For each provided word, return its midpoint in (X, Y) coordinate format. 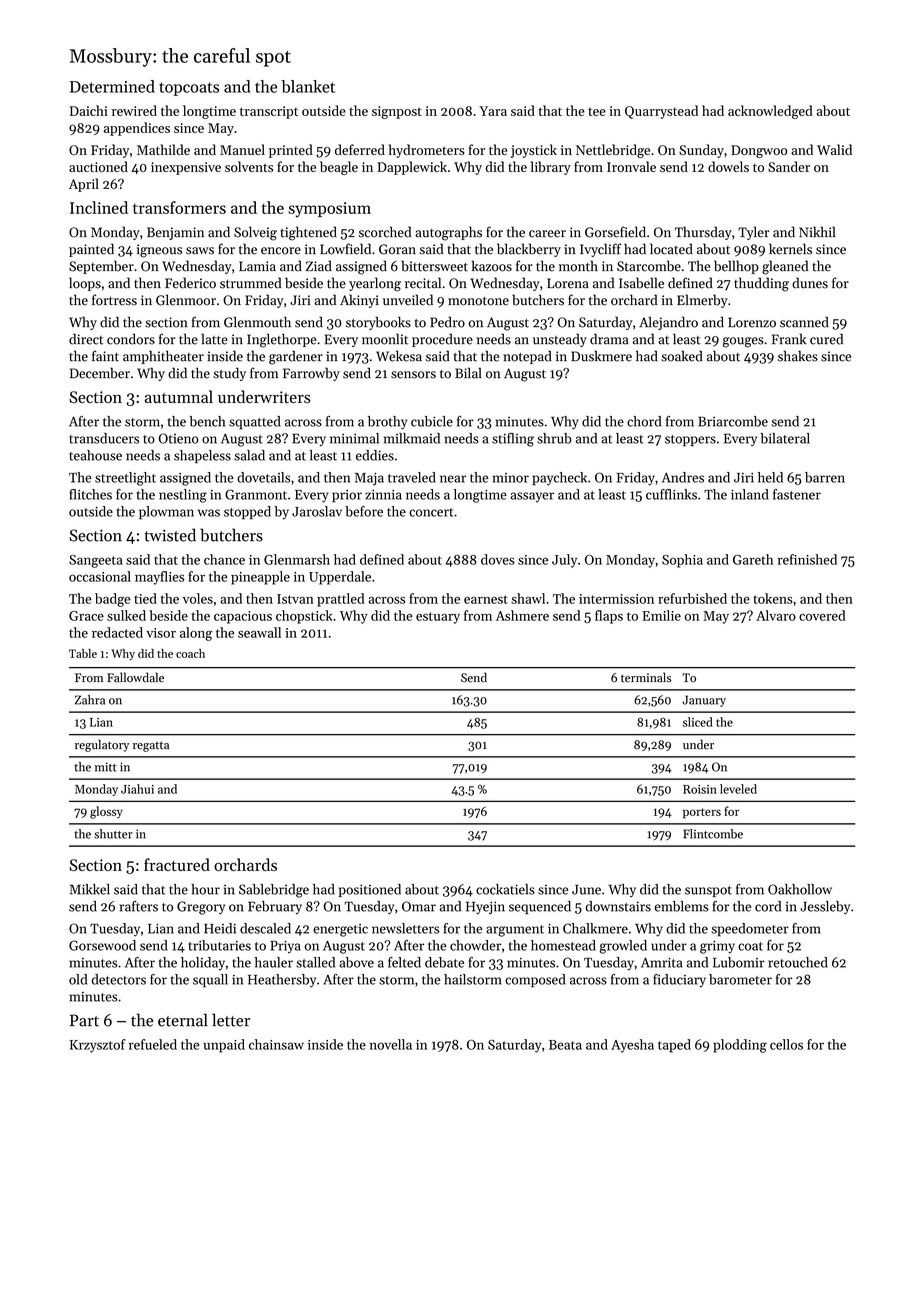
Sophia (682, 561)
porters (702, 813)
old (78, 979)
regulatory (102, 745)
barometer (740, 979)
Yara (493, 111)
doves (498, 559)
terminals (646, 677)
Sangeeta (96, 561)
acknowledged (770, 112)
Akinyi (359, 301)
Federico (190, 283)
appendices (137, 129)
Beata (565, 1045)
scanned (804, 322)
